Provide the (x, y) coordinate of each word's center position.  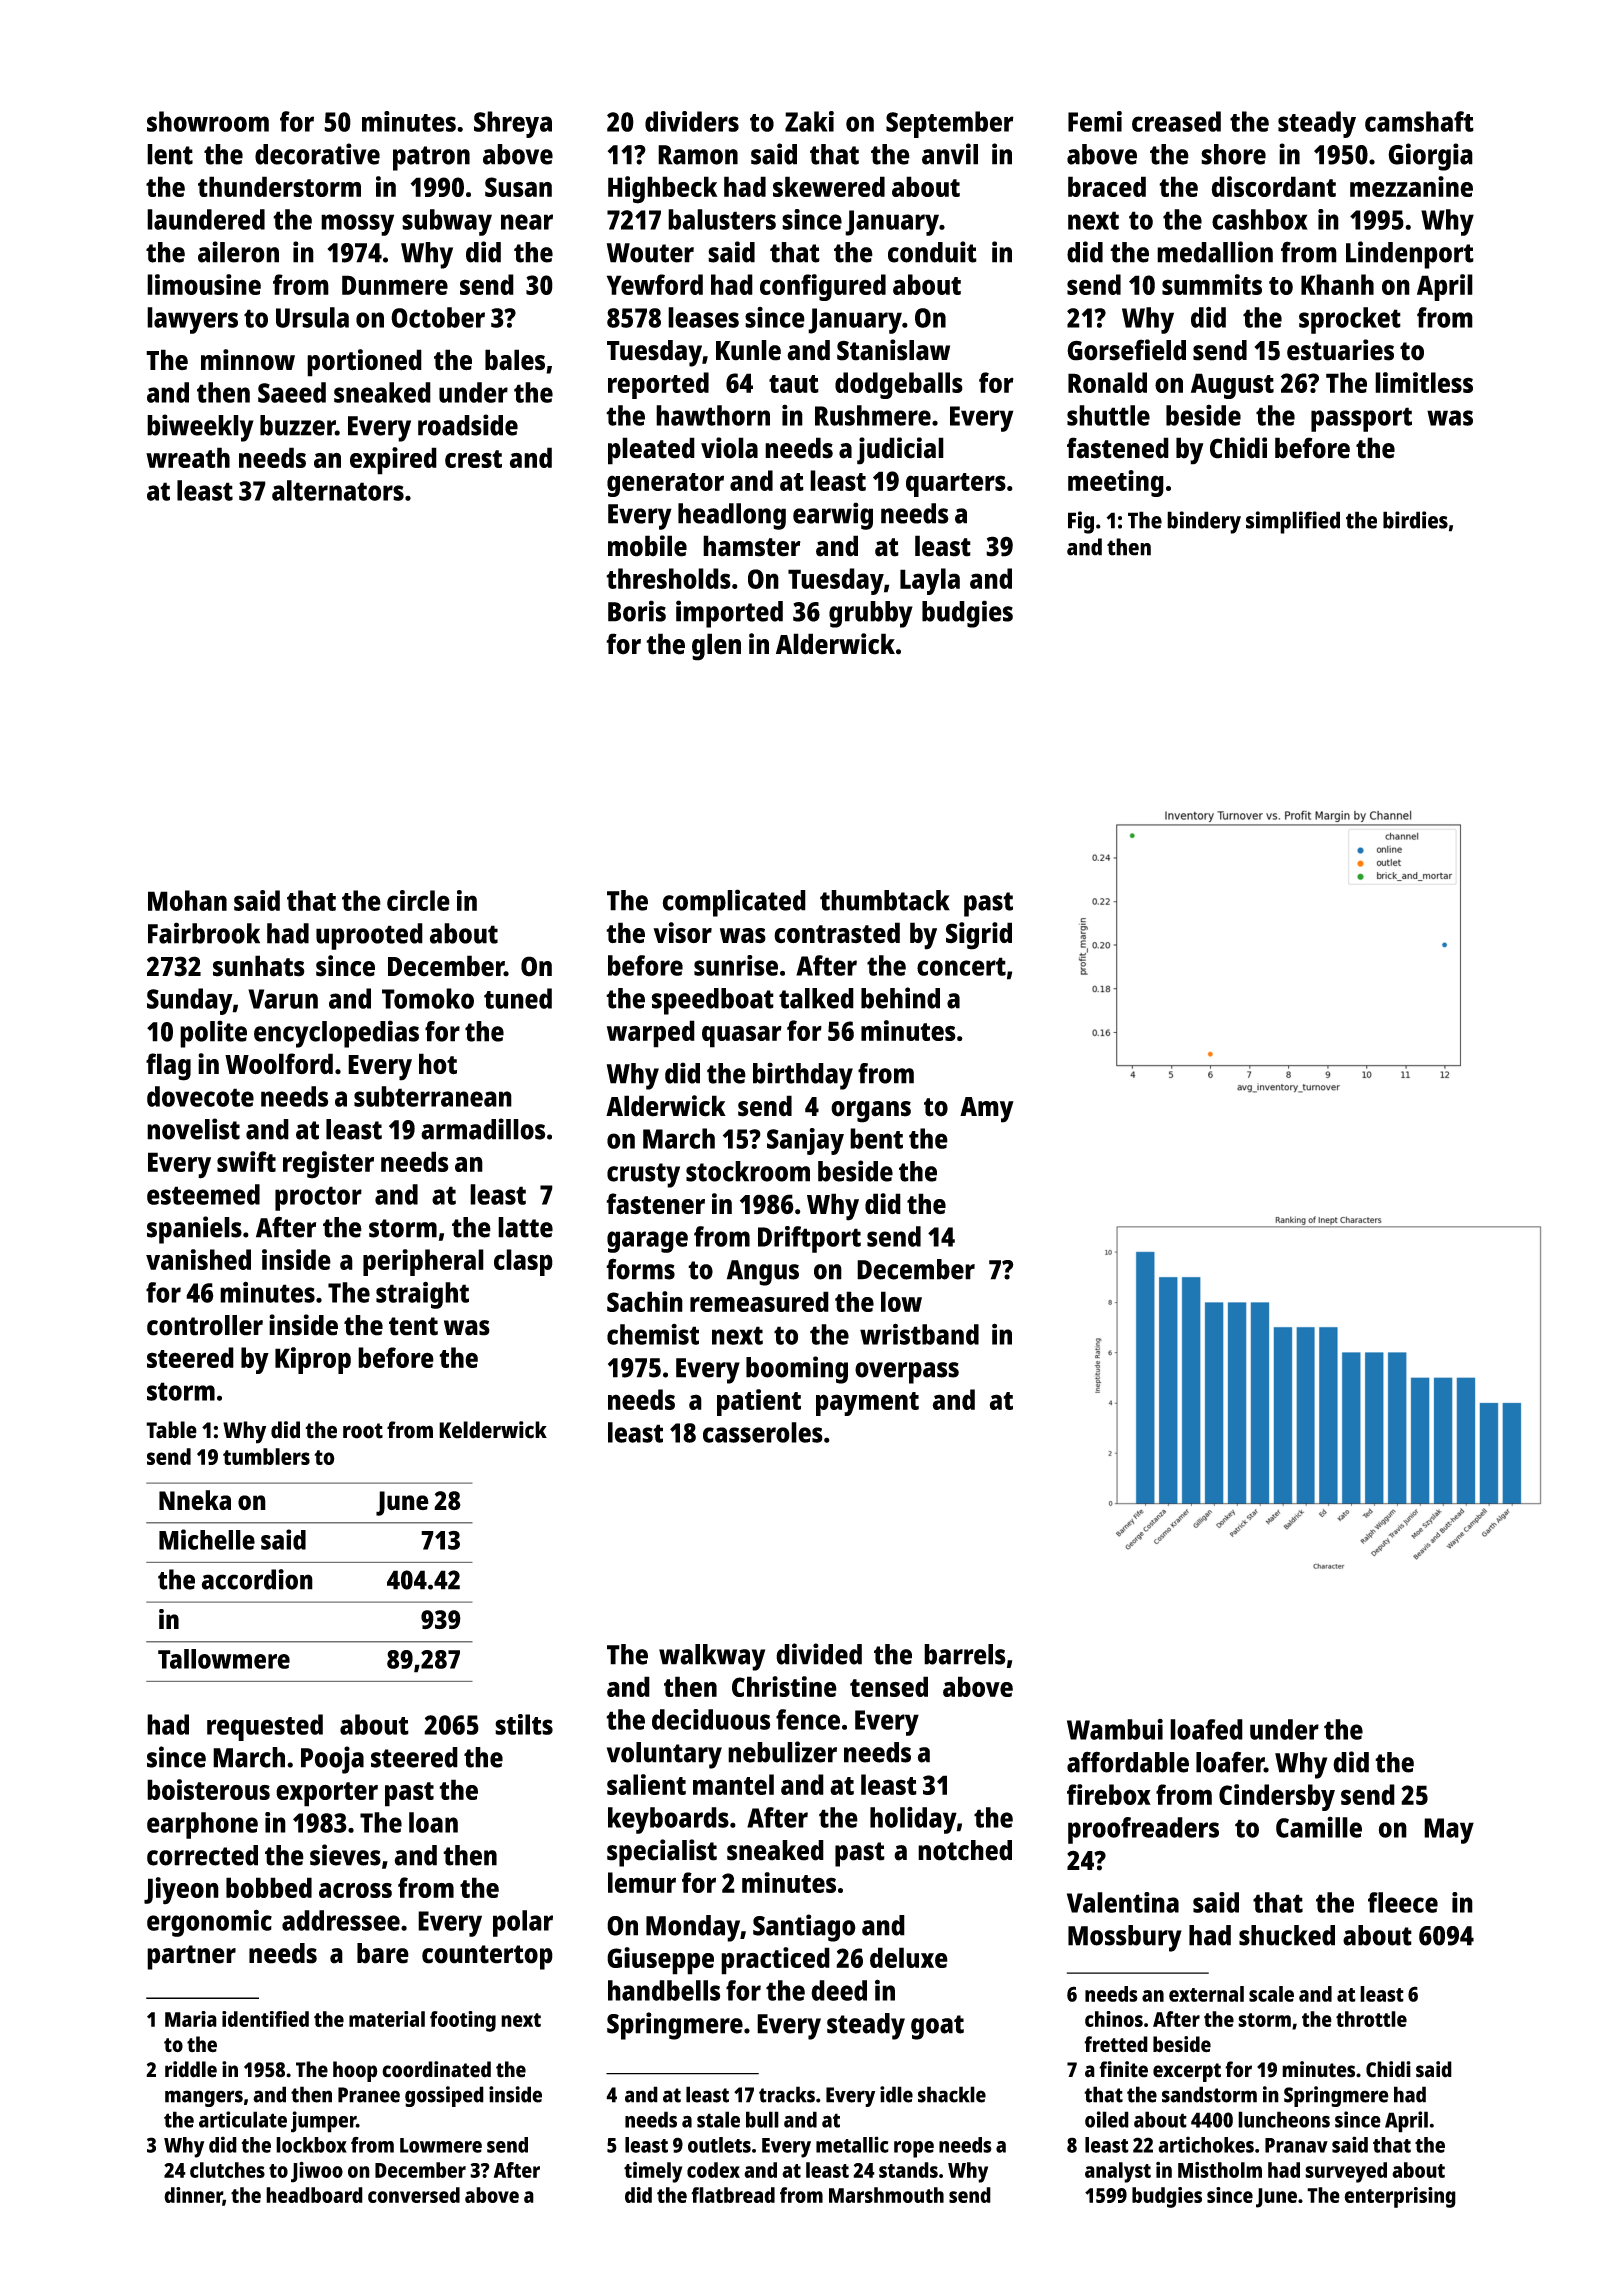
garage (647, 1242)
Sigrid (979, 936)
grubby (871, 614)
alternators (338, 490)
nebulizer (782, 1752)
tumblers (266, 1456)
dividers (692, 121)
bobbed (269, 1887)
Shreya (513, 124)
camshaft (1419, 121)
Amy (987, 1110)
